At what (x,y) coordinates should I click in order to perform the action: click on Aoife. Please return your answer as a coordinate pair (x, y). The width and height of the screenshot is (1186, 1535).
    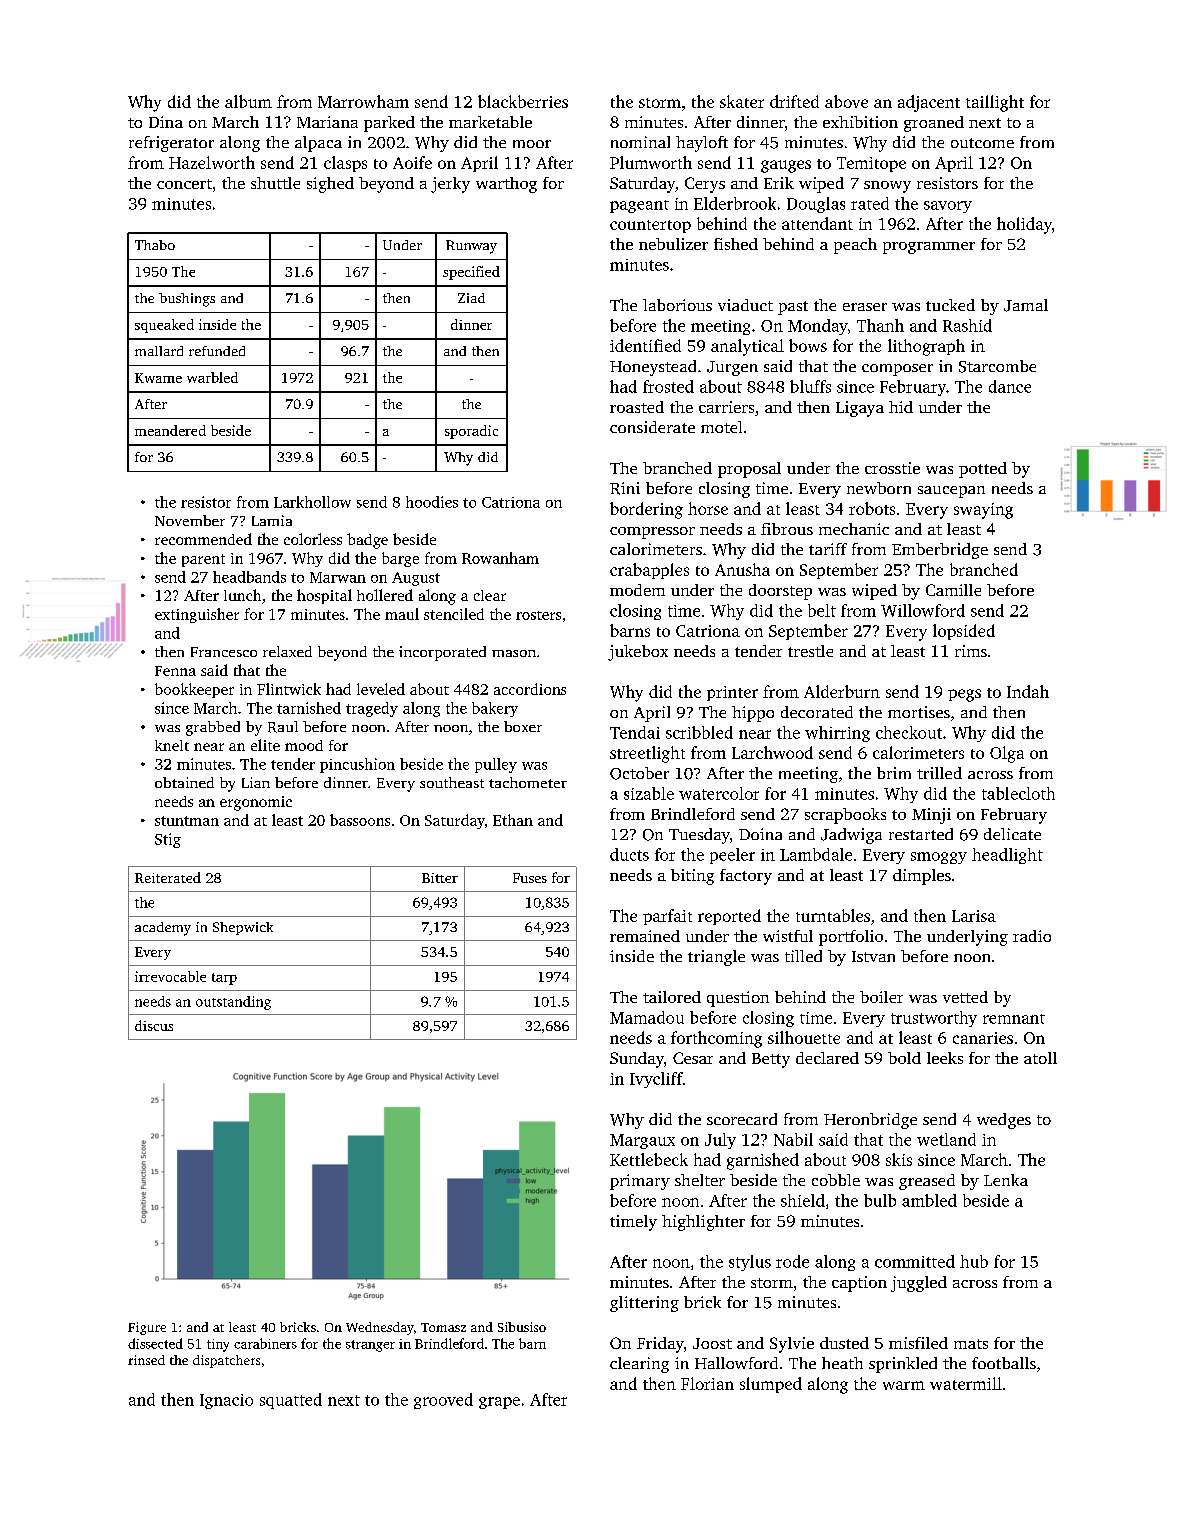
    Looking at the image, I should click on (412, 162).
